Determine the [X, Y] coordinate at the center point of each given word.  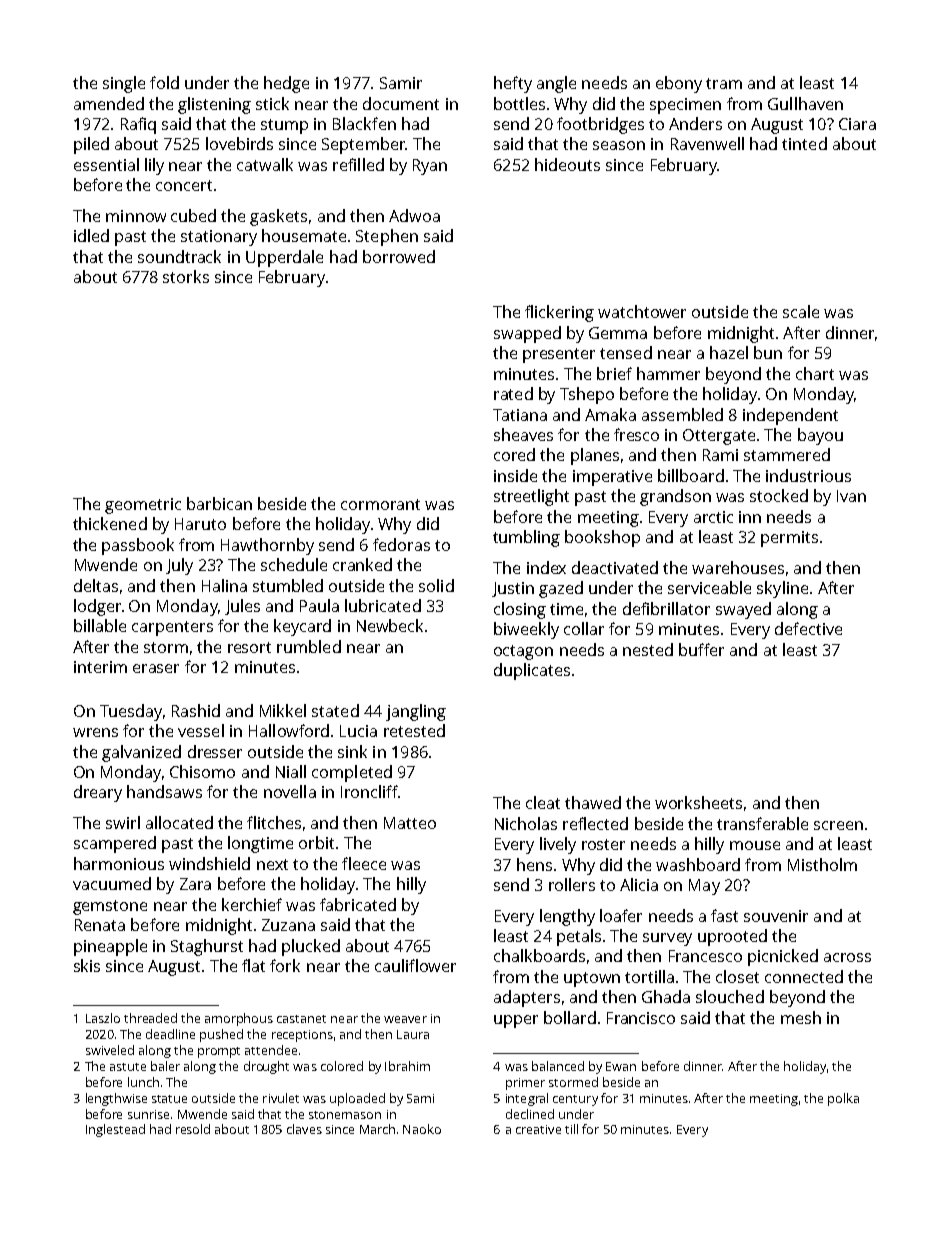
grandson [675, 497]
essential [106, 164]
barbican [219, 503]
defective [808, 628]
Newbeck [390, 625]
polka [843, 1099]
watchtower [642, 311]
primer [525, 1084]
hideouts [567, 164]
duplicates [532, 671]
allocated [179, 822]
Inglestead [115, 1130]
